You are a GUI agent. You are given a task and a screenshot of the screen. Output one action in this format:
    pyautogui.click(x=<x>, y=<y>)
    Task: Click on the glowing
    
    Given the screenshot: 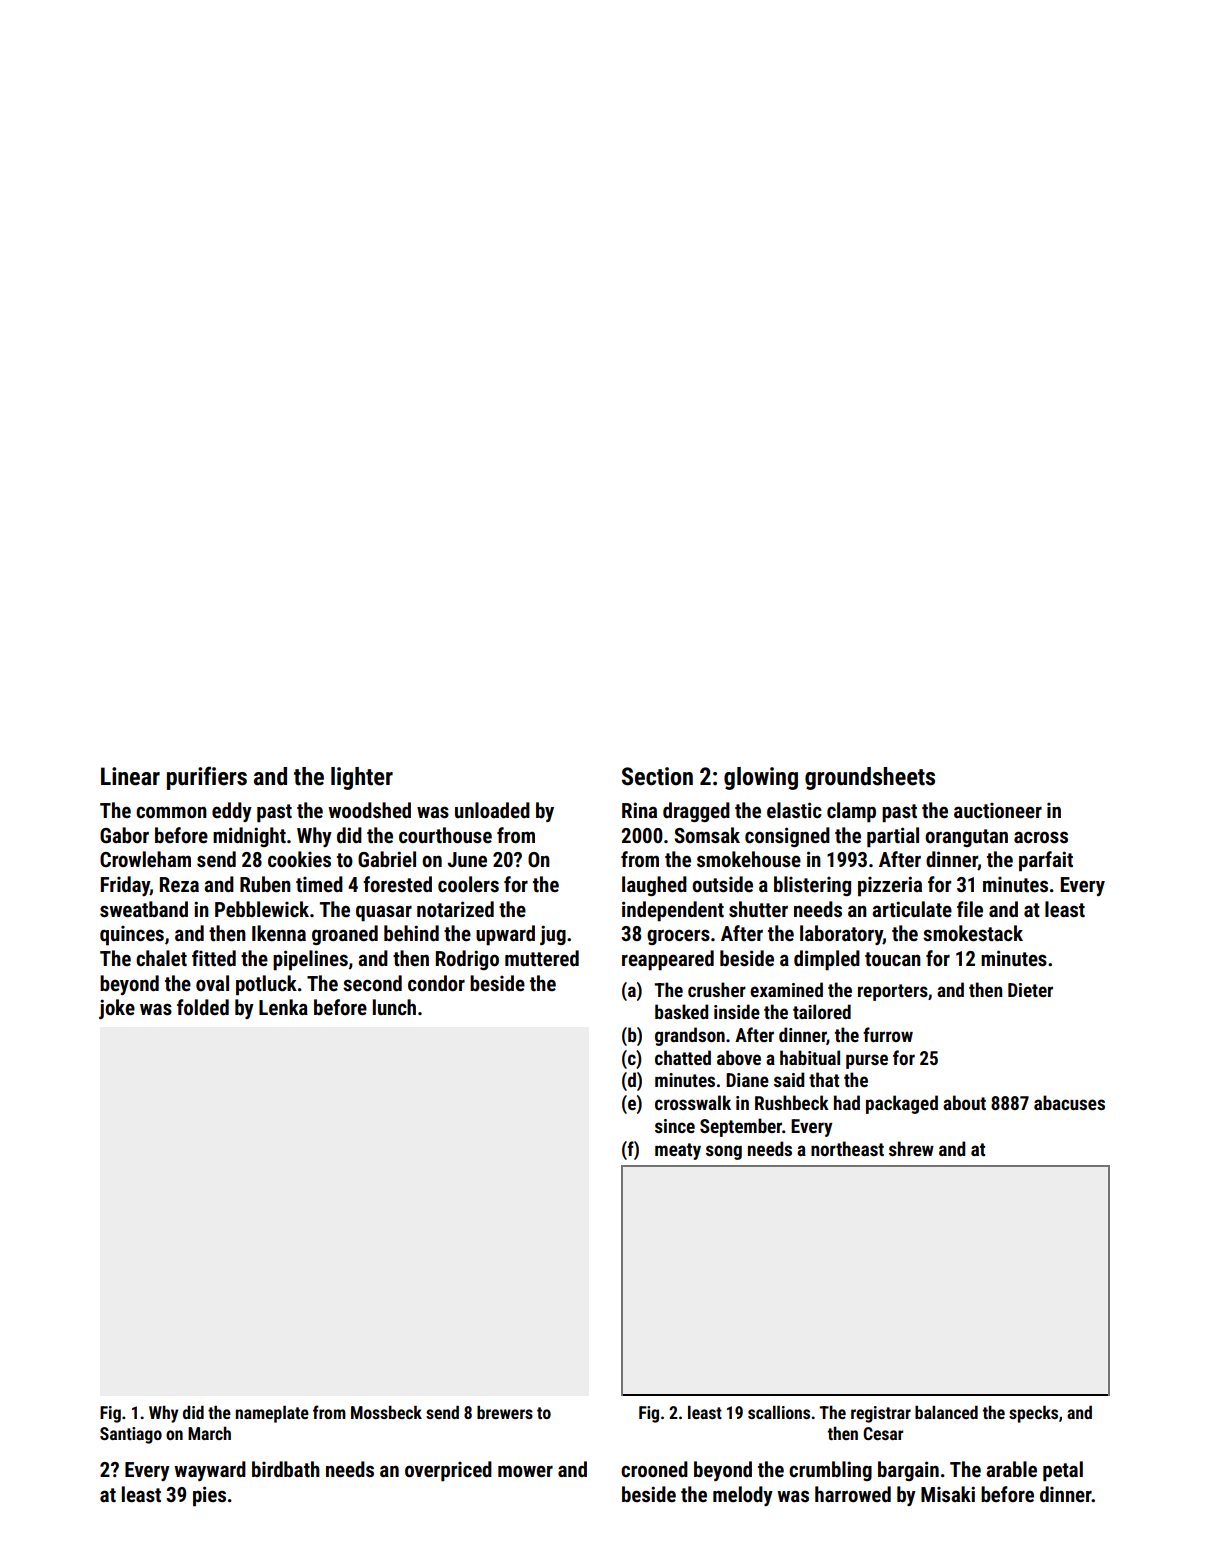 What is the action you would take?
    pyautogui.click(x=761, y=778)
